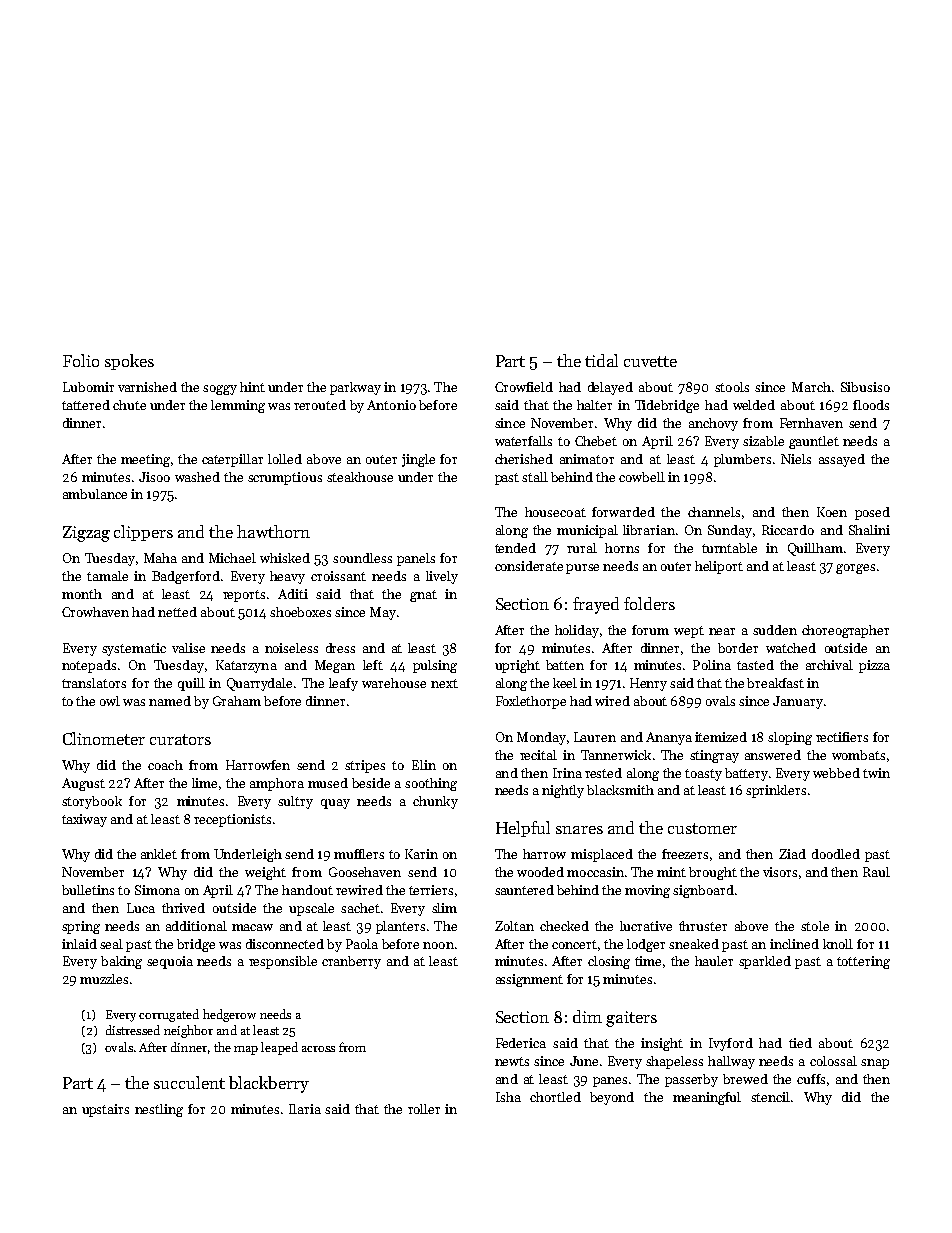 The image size is (952, 1233). Describe the element at coordinates (601, 360) in the image. I see `tidal` at that location.
